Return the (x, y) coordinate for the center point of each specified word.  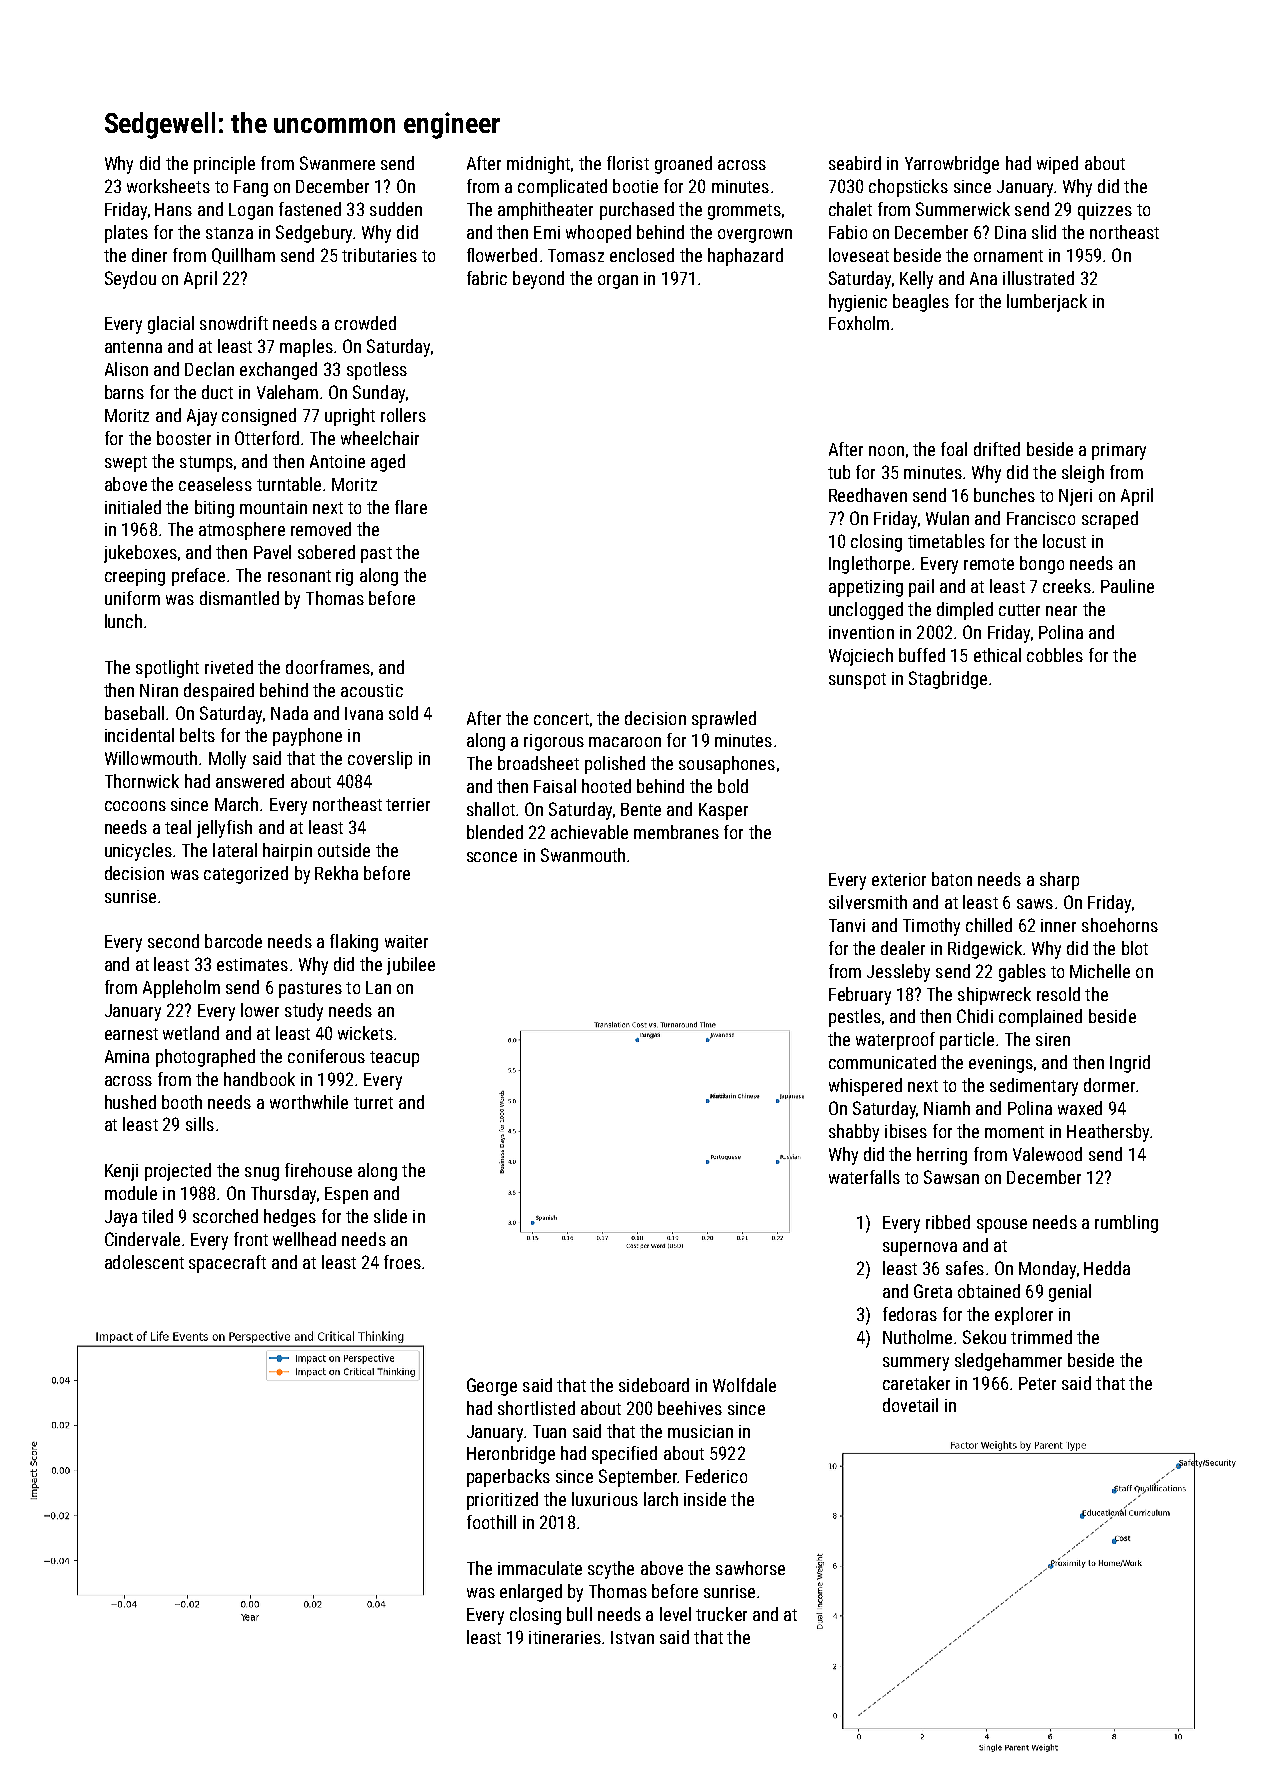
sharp (1059, 881)
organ (618, 282)
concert (561, 719)
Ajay (202, 417)
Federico (716, 1476)
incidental (139, 735)
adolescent (144, 1262)
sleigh (1083, 474)
